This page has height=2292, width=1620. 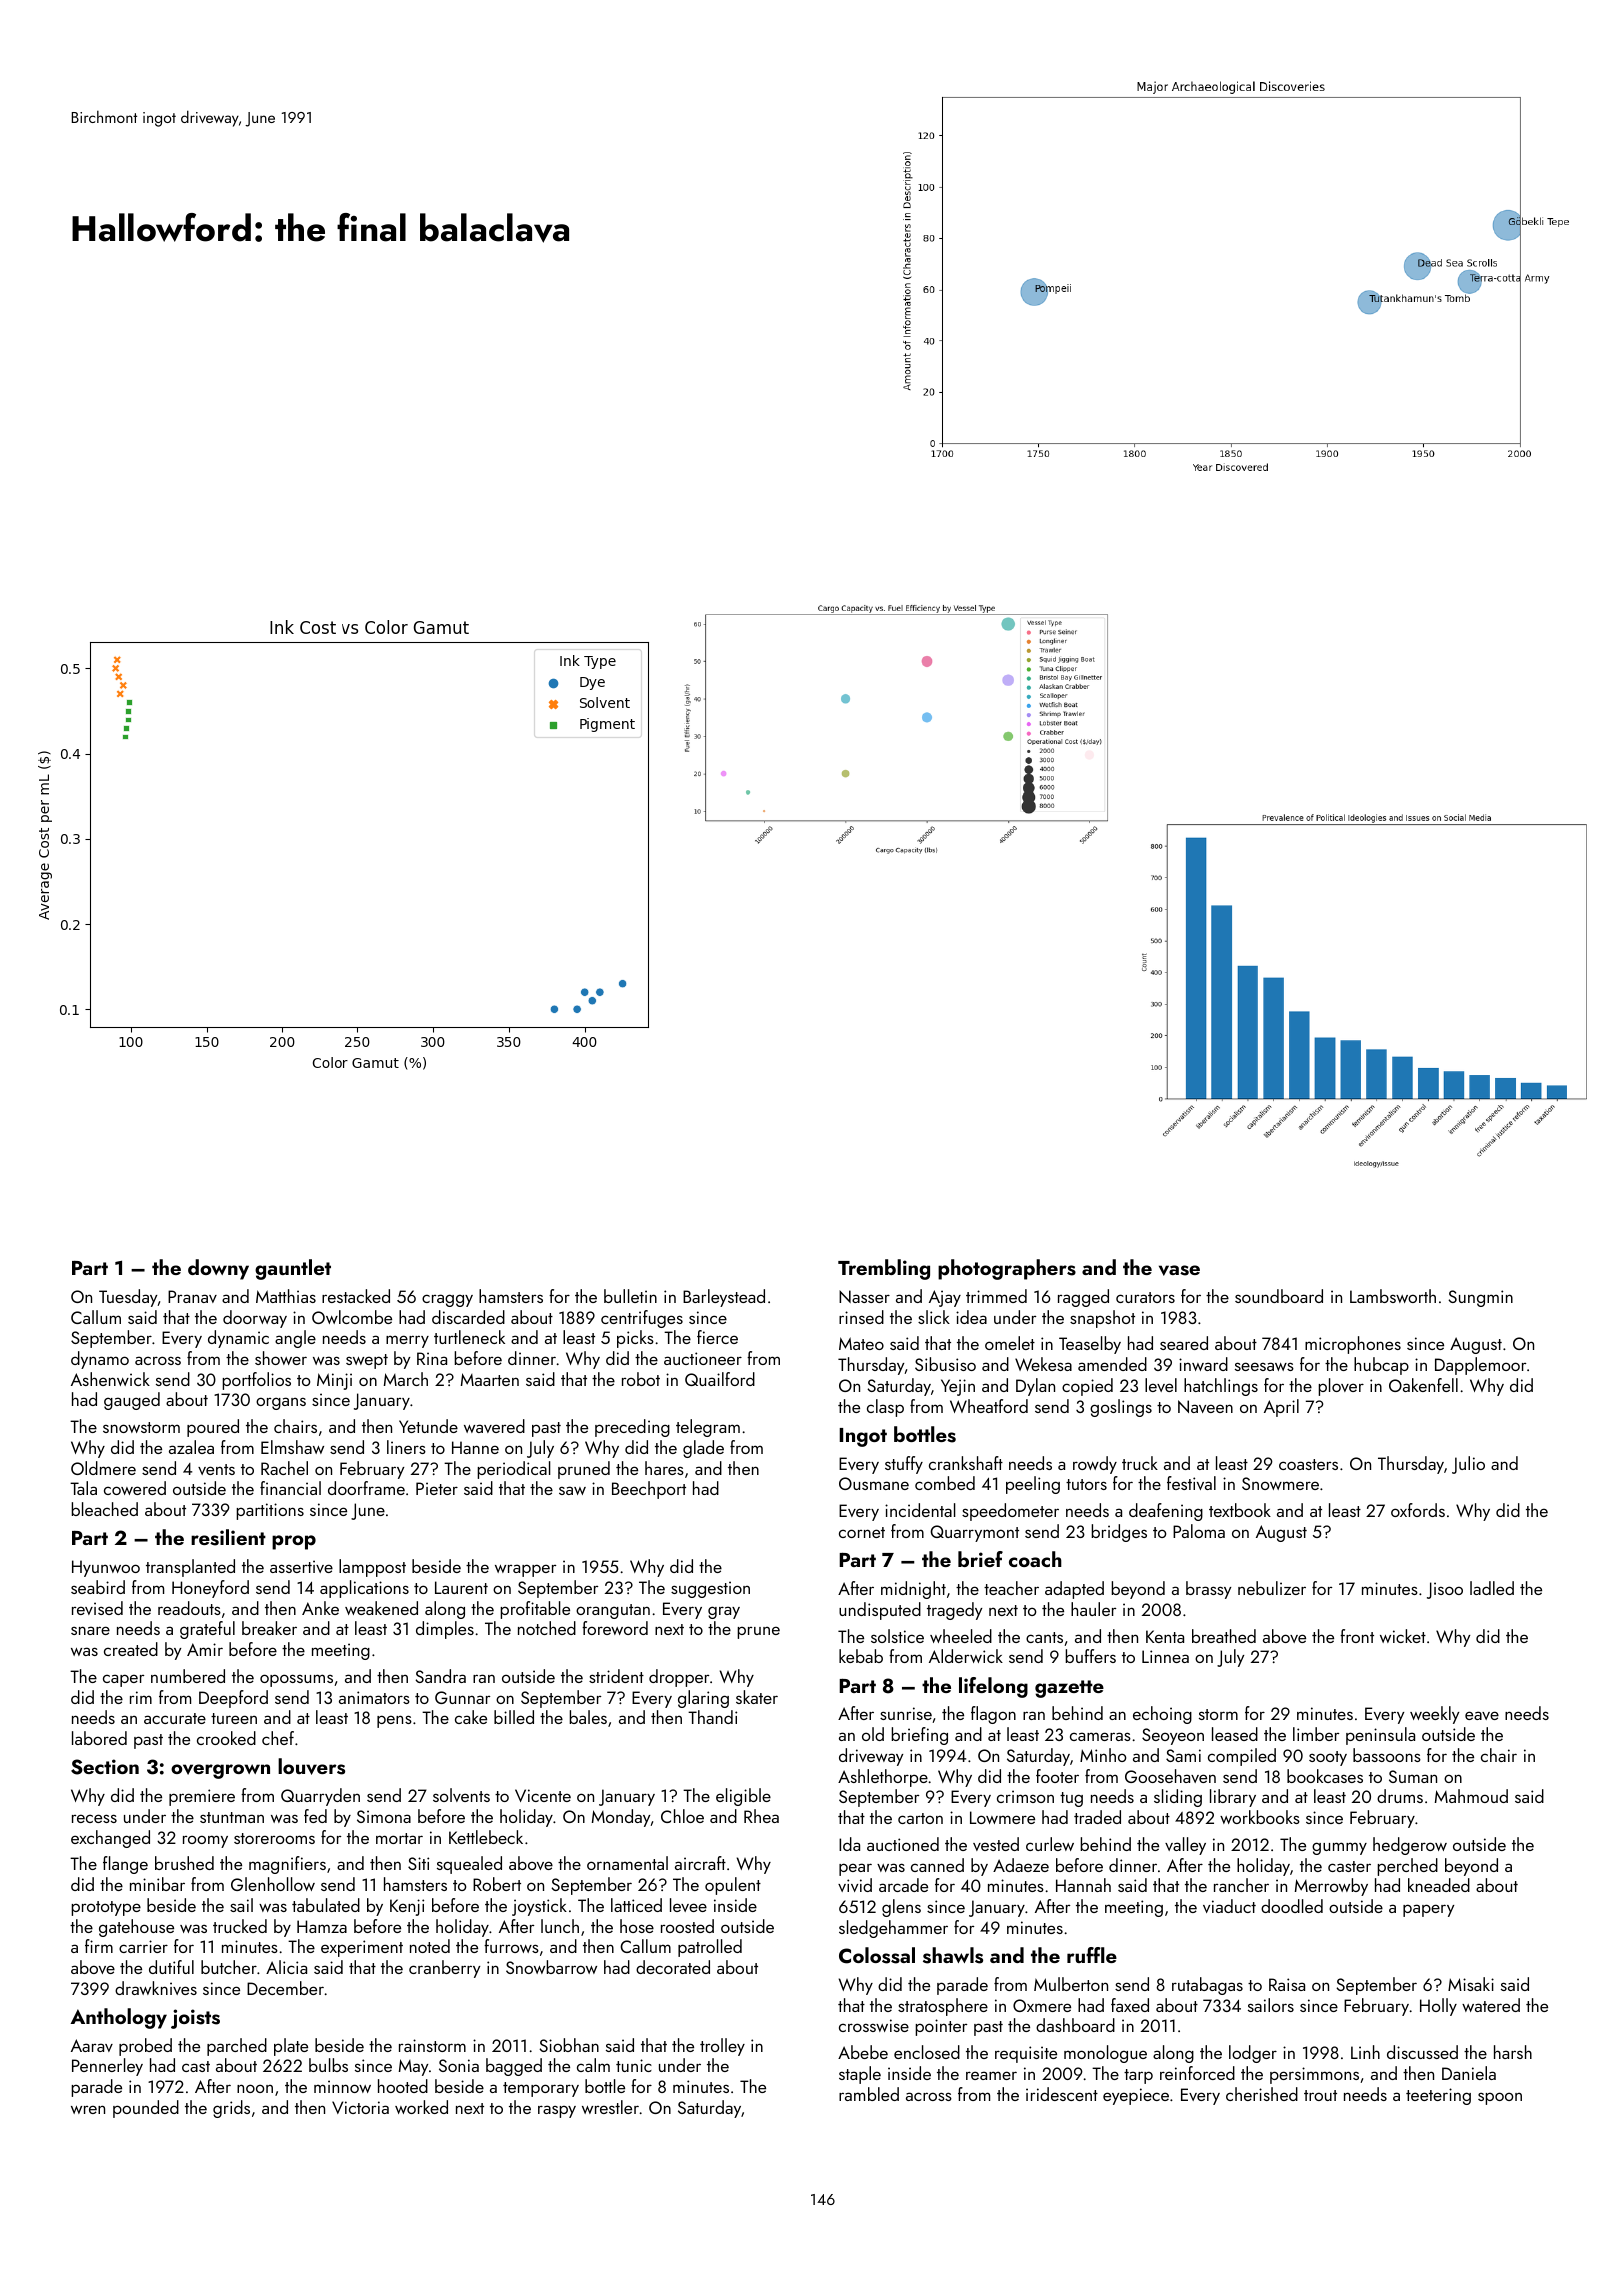 What do you see at coordinates (632, 1428) in the page?
I see `preceding` at bounding box center [632, 1428].
